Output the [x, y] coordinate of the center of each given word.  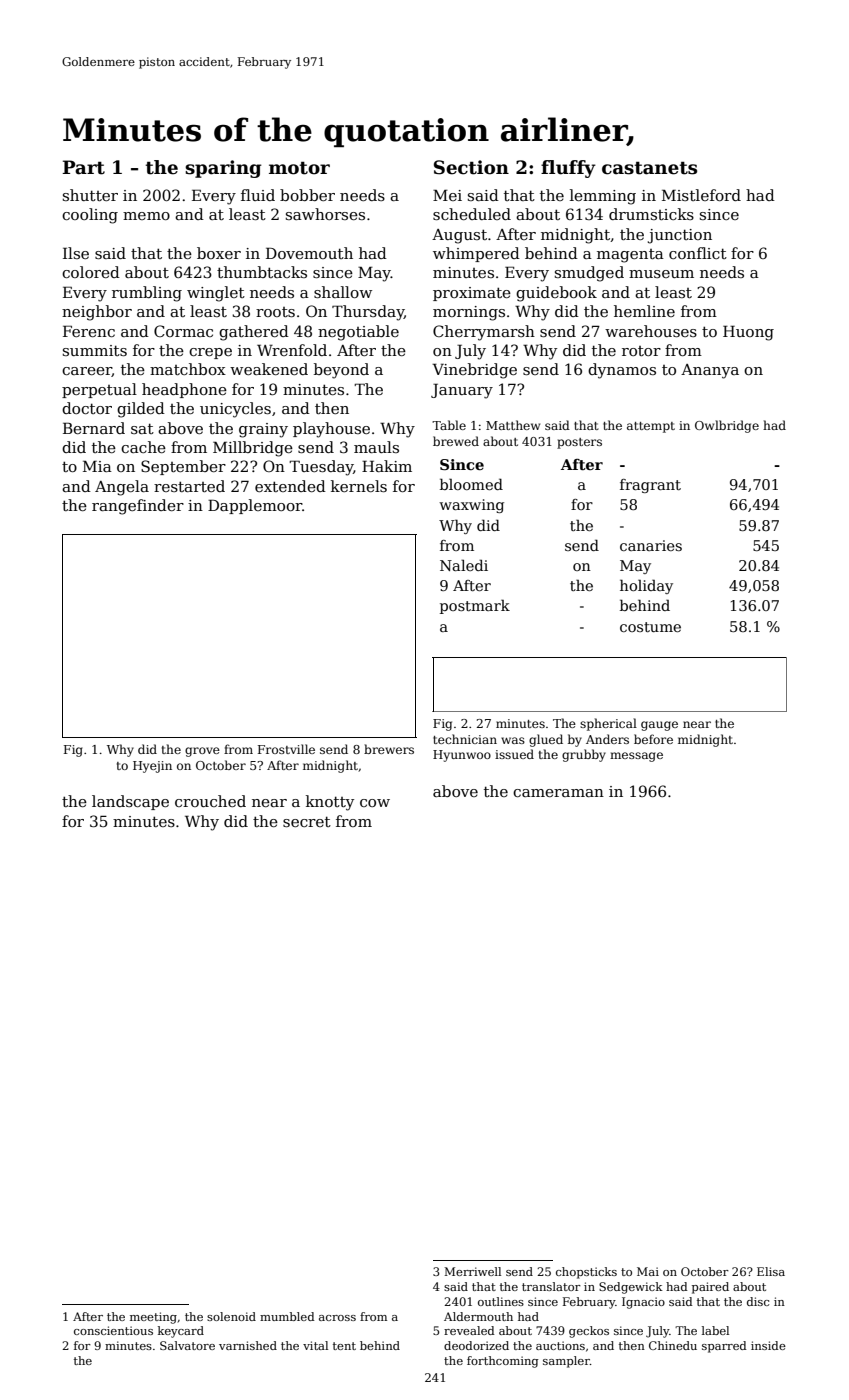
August [459, 236]
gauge [659, 726]
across [337, 1318]
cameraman [558, 793]
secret [307, 821]
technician [465, 739]
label [715, 1330]
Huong [748, 333]
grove [202, 752]
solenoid [231, 1316]
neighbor [97, 313]
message [636, 757]
